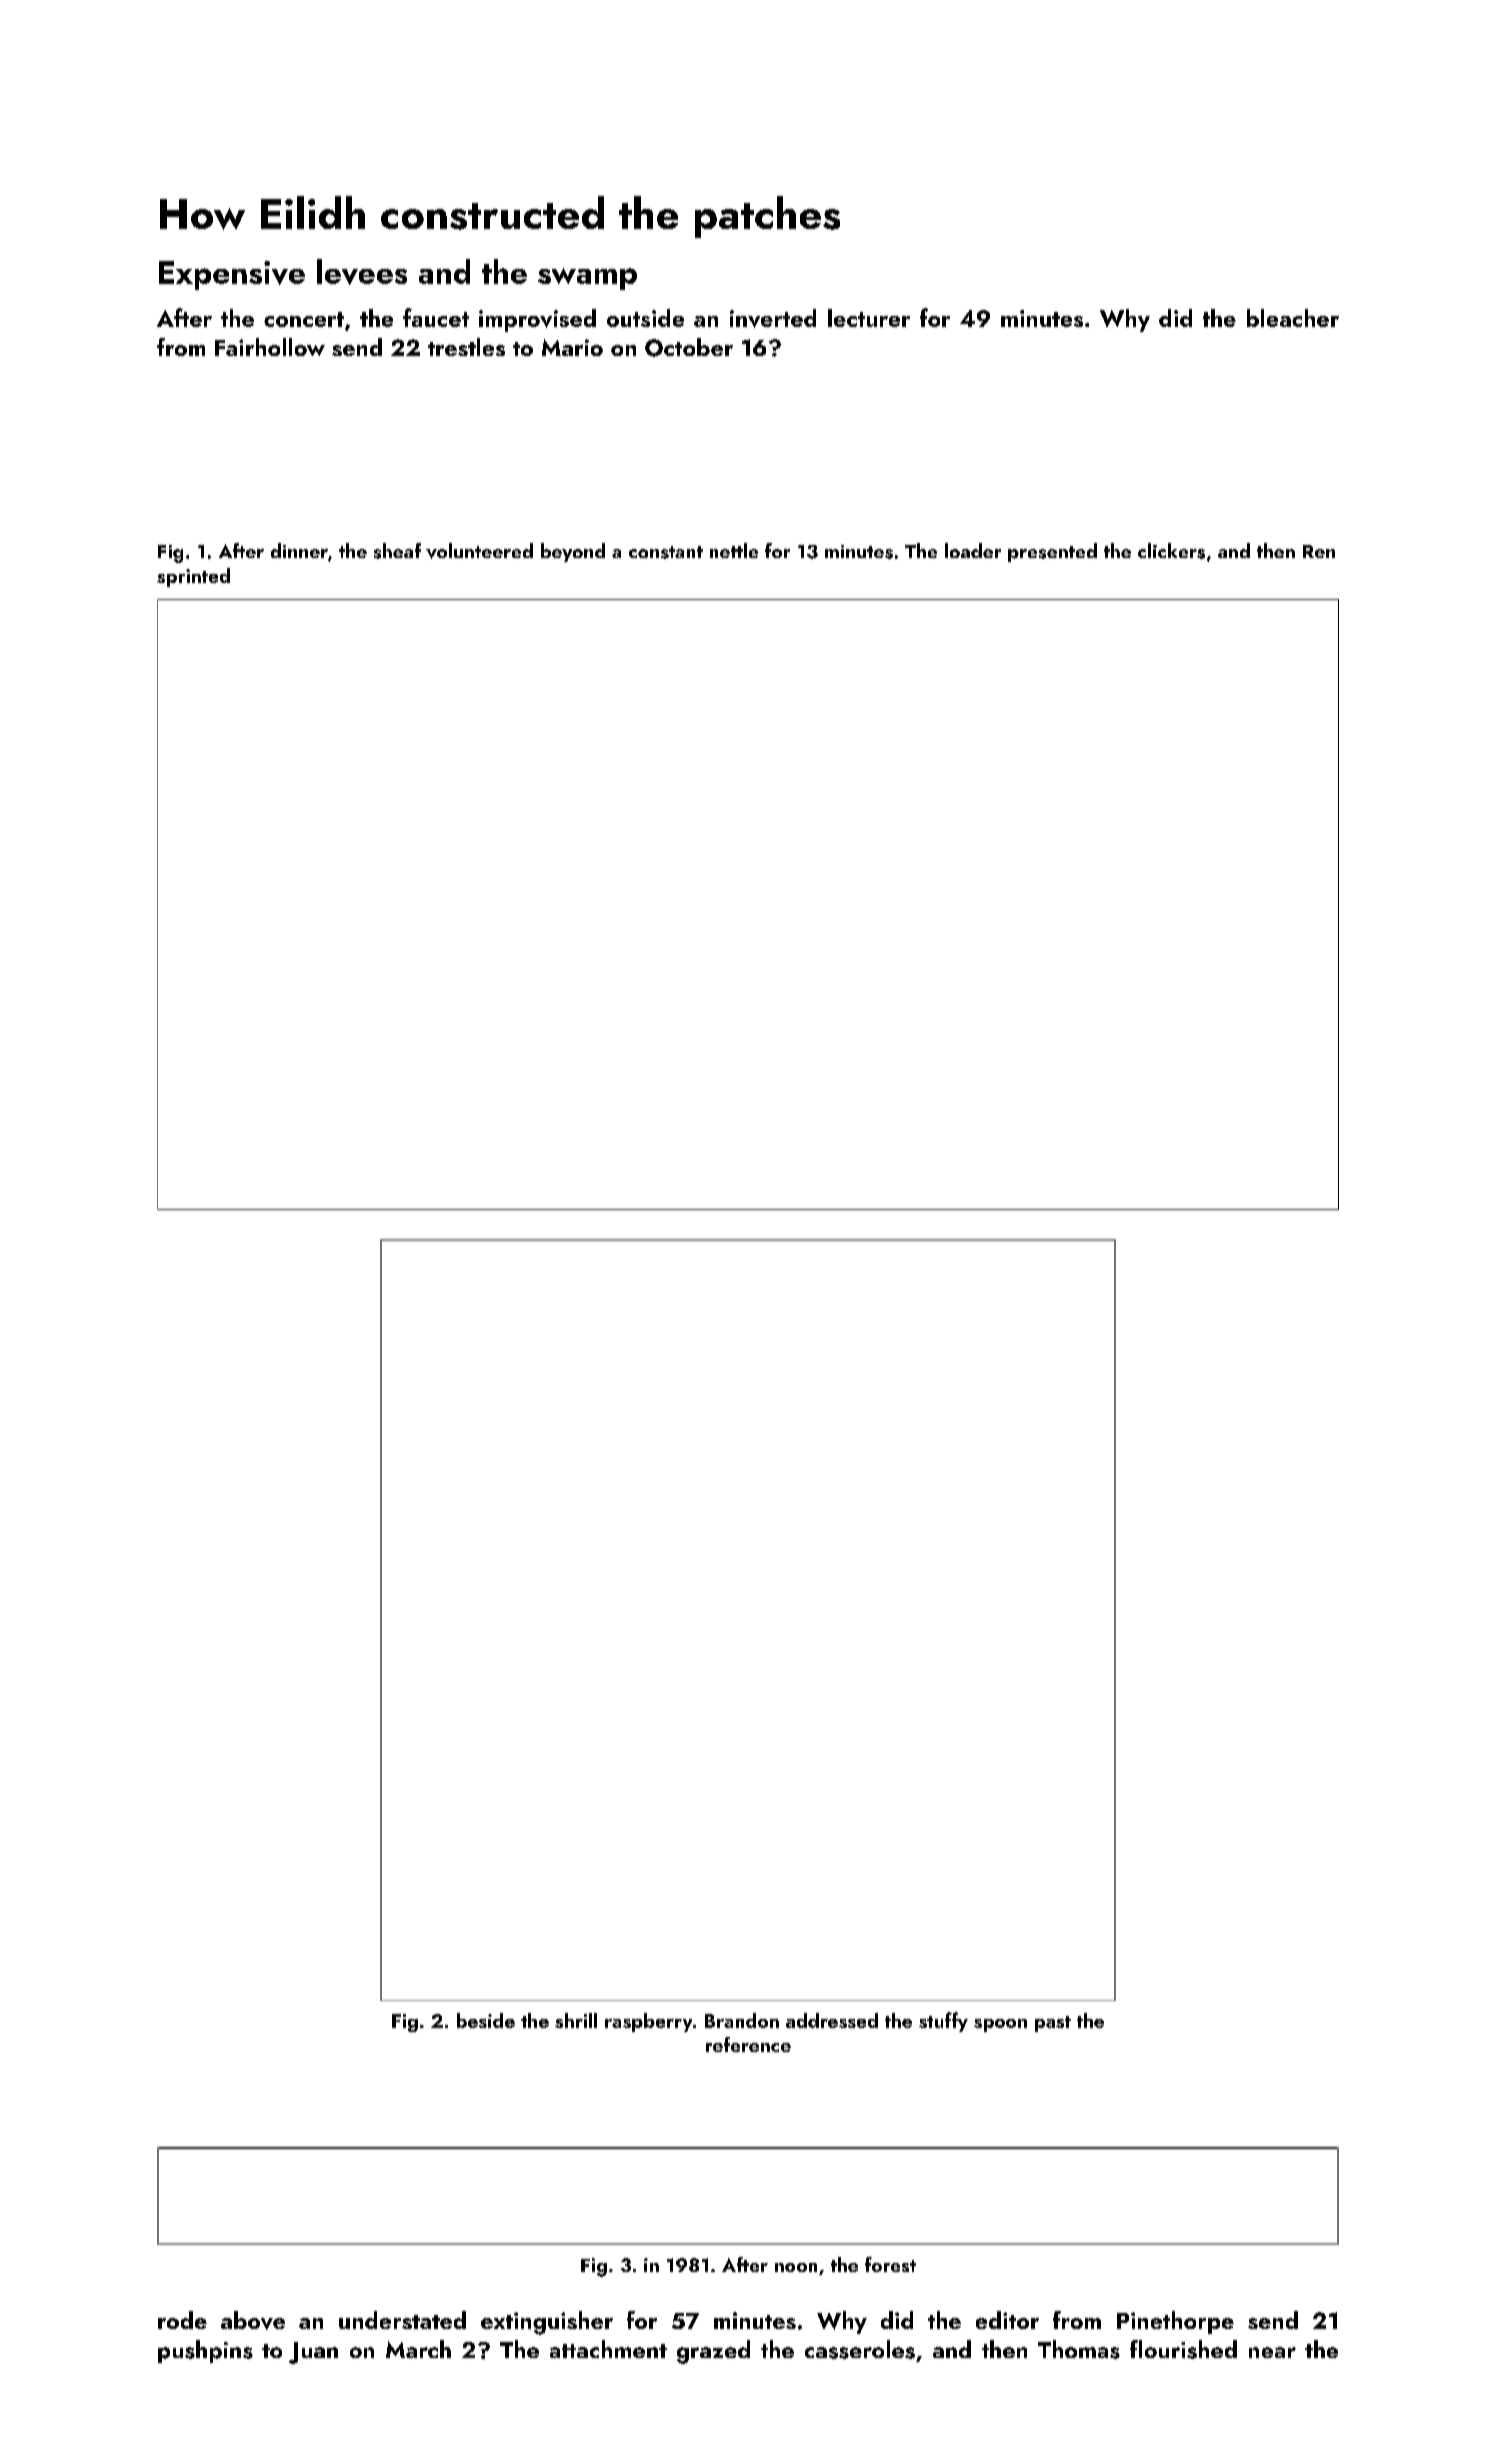  What do you see at coordinates (1171, 551) in the screenshot?
I see `clickers` at bounding box center [1171, 551].
